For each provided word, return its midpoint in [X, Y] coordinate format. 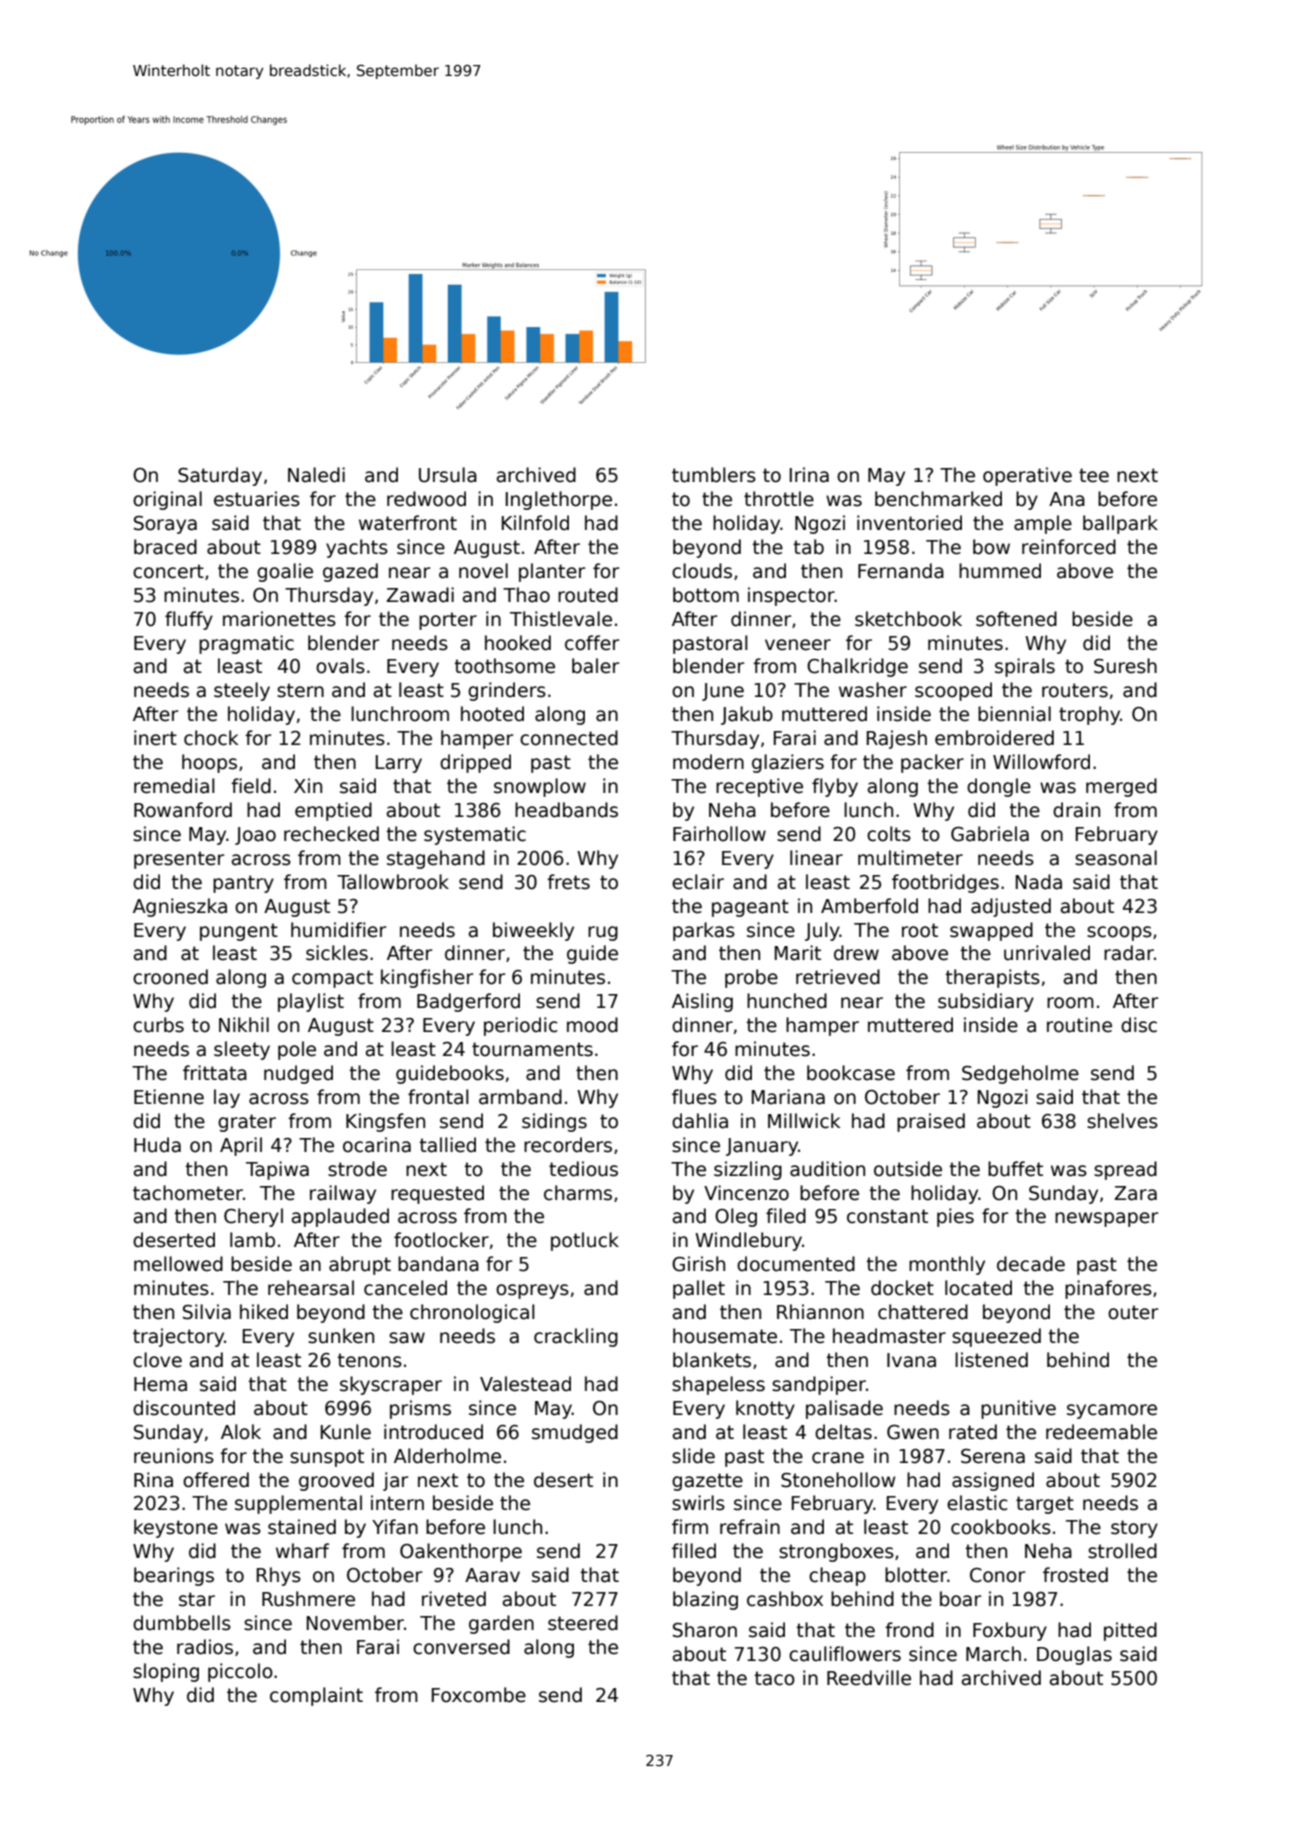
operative [1027, 476]
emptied [333, 811]
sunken [341, 1336]
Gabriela [990, 834]
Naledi [316, 475]
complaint [316, 1696]
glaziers [788, 763]
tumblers [714, 475]
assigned [993, 1481]
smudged [575, 1433]
